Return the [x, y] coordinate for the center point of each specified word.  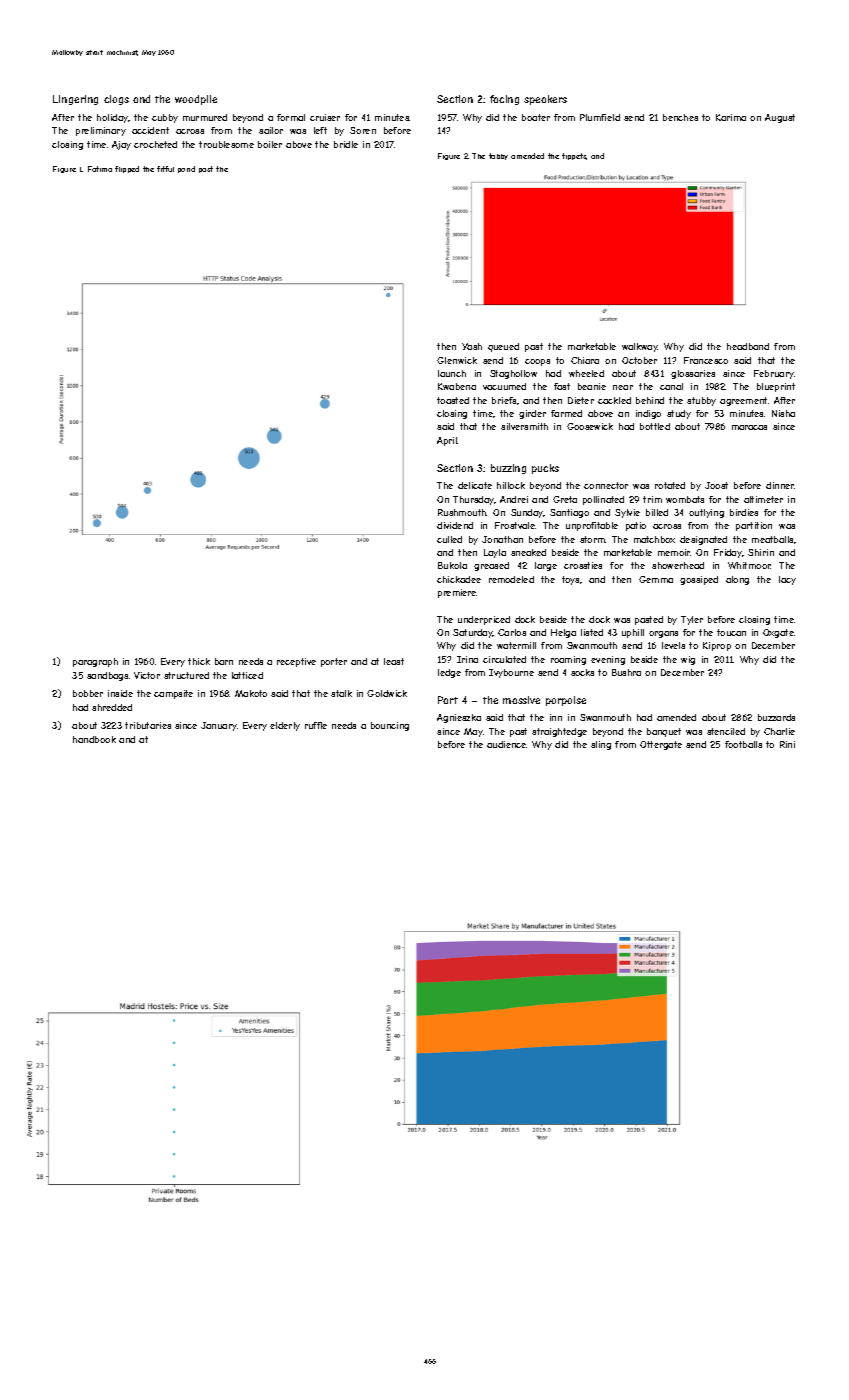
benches [680, 117]
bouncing [390, 726]
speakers [545, 100]
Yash [472, 346]
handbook [94, 739]
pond [186, 169]
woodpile [196, 100]
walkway [640, 347]
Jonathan [502, 539]
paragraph [95, 662]
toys [570, 580]
